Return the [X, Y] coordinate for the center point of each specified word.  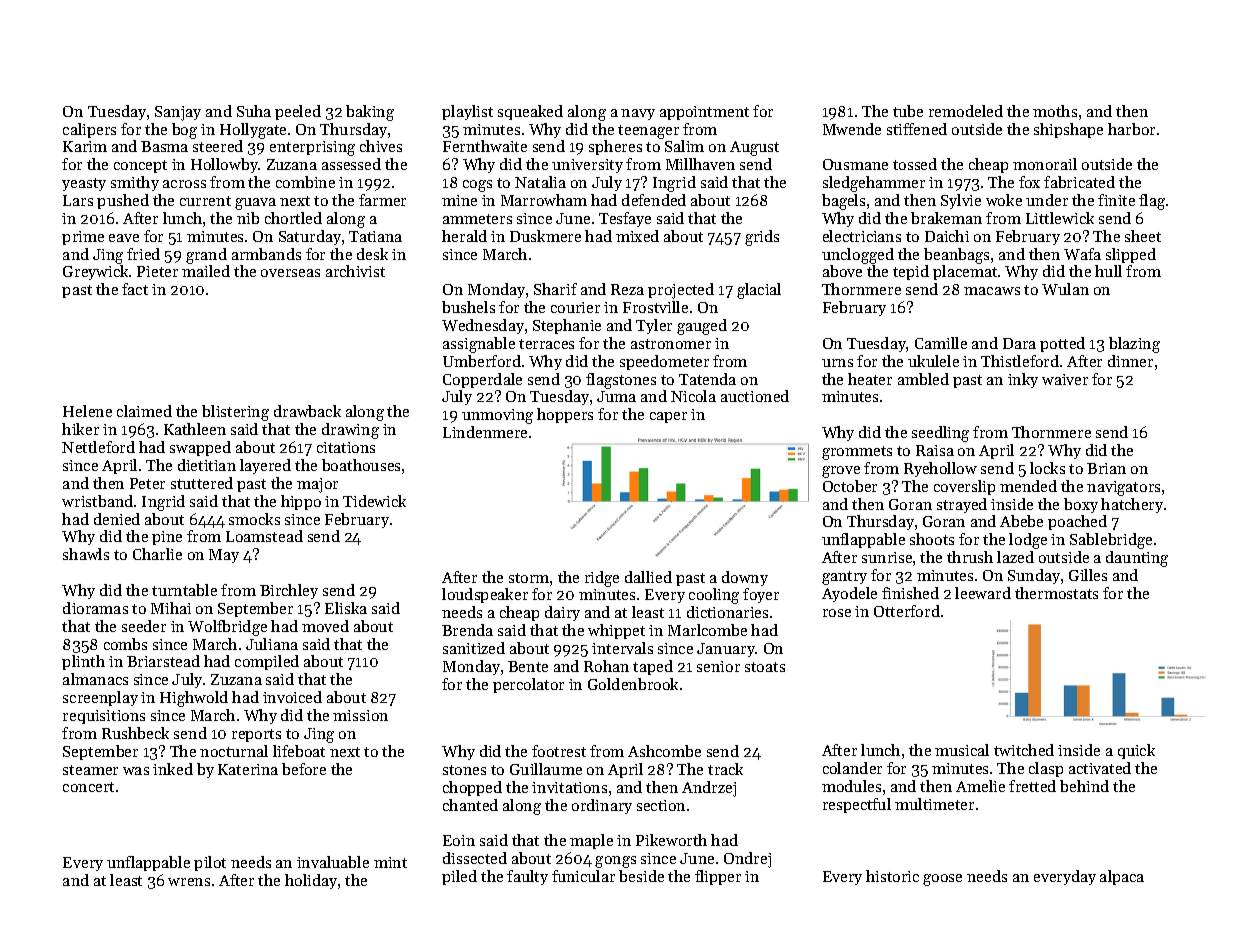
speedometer [664, 362]
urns [837, 363]
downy [745, 578]
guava [255, 204]
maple [591, 841]
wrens [189, 882]
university [587, 166]
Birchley [289, 591]
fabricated [1079, 182]
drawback [307, 411]
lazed [1015, 557]
